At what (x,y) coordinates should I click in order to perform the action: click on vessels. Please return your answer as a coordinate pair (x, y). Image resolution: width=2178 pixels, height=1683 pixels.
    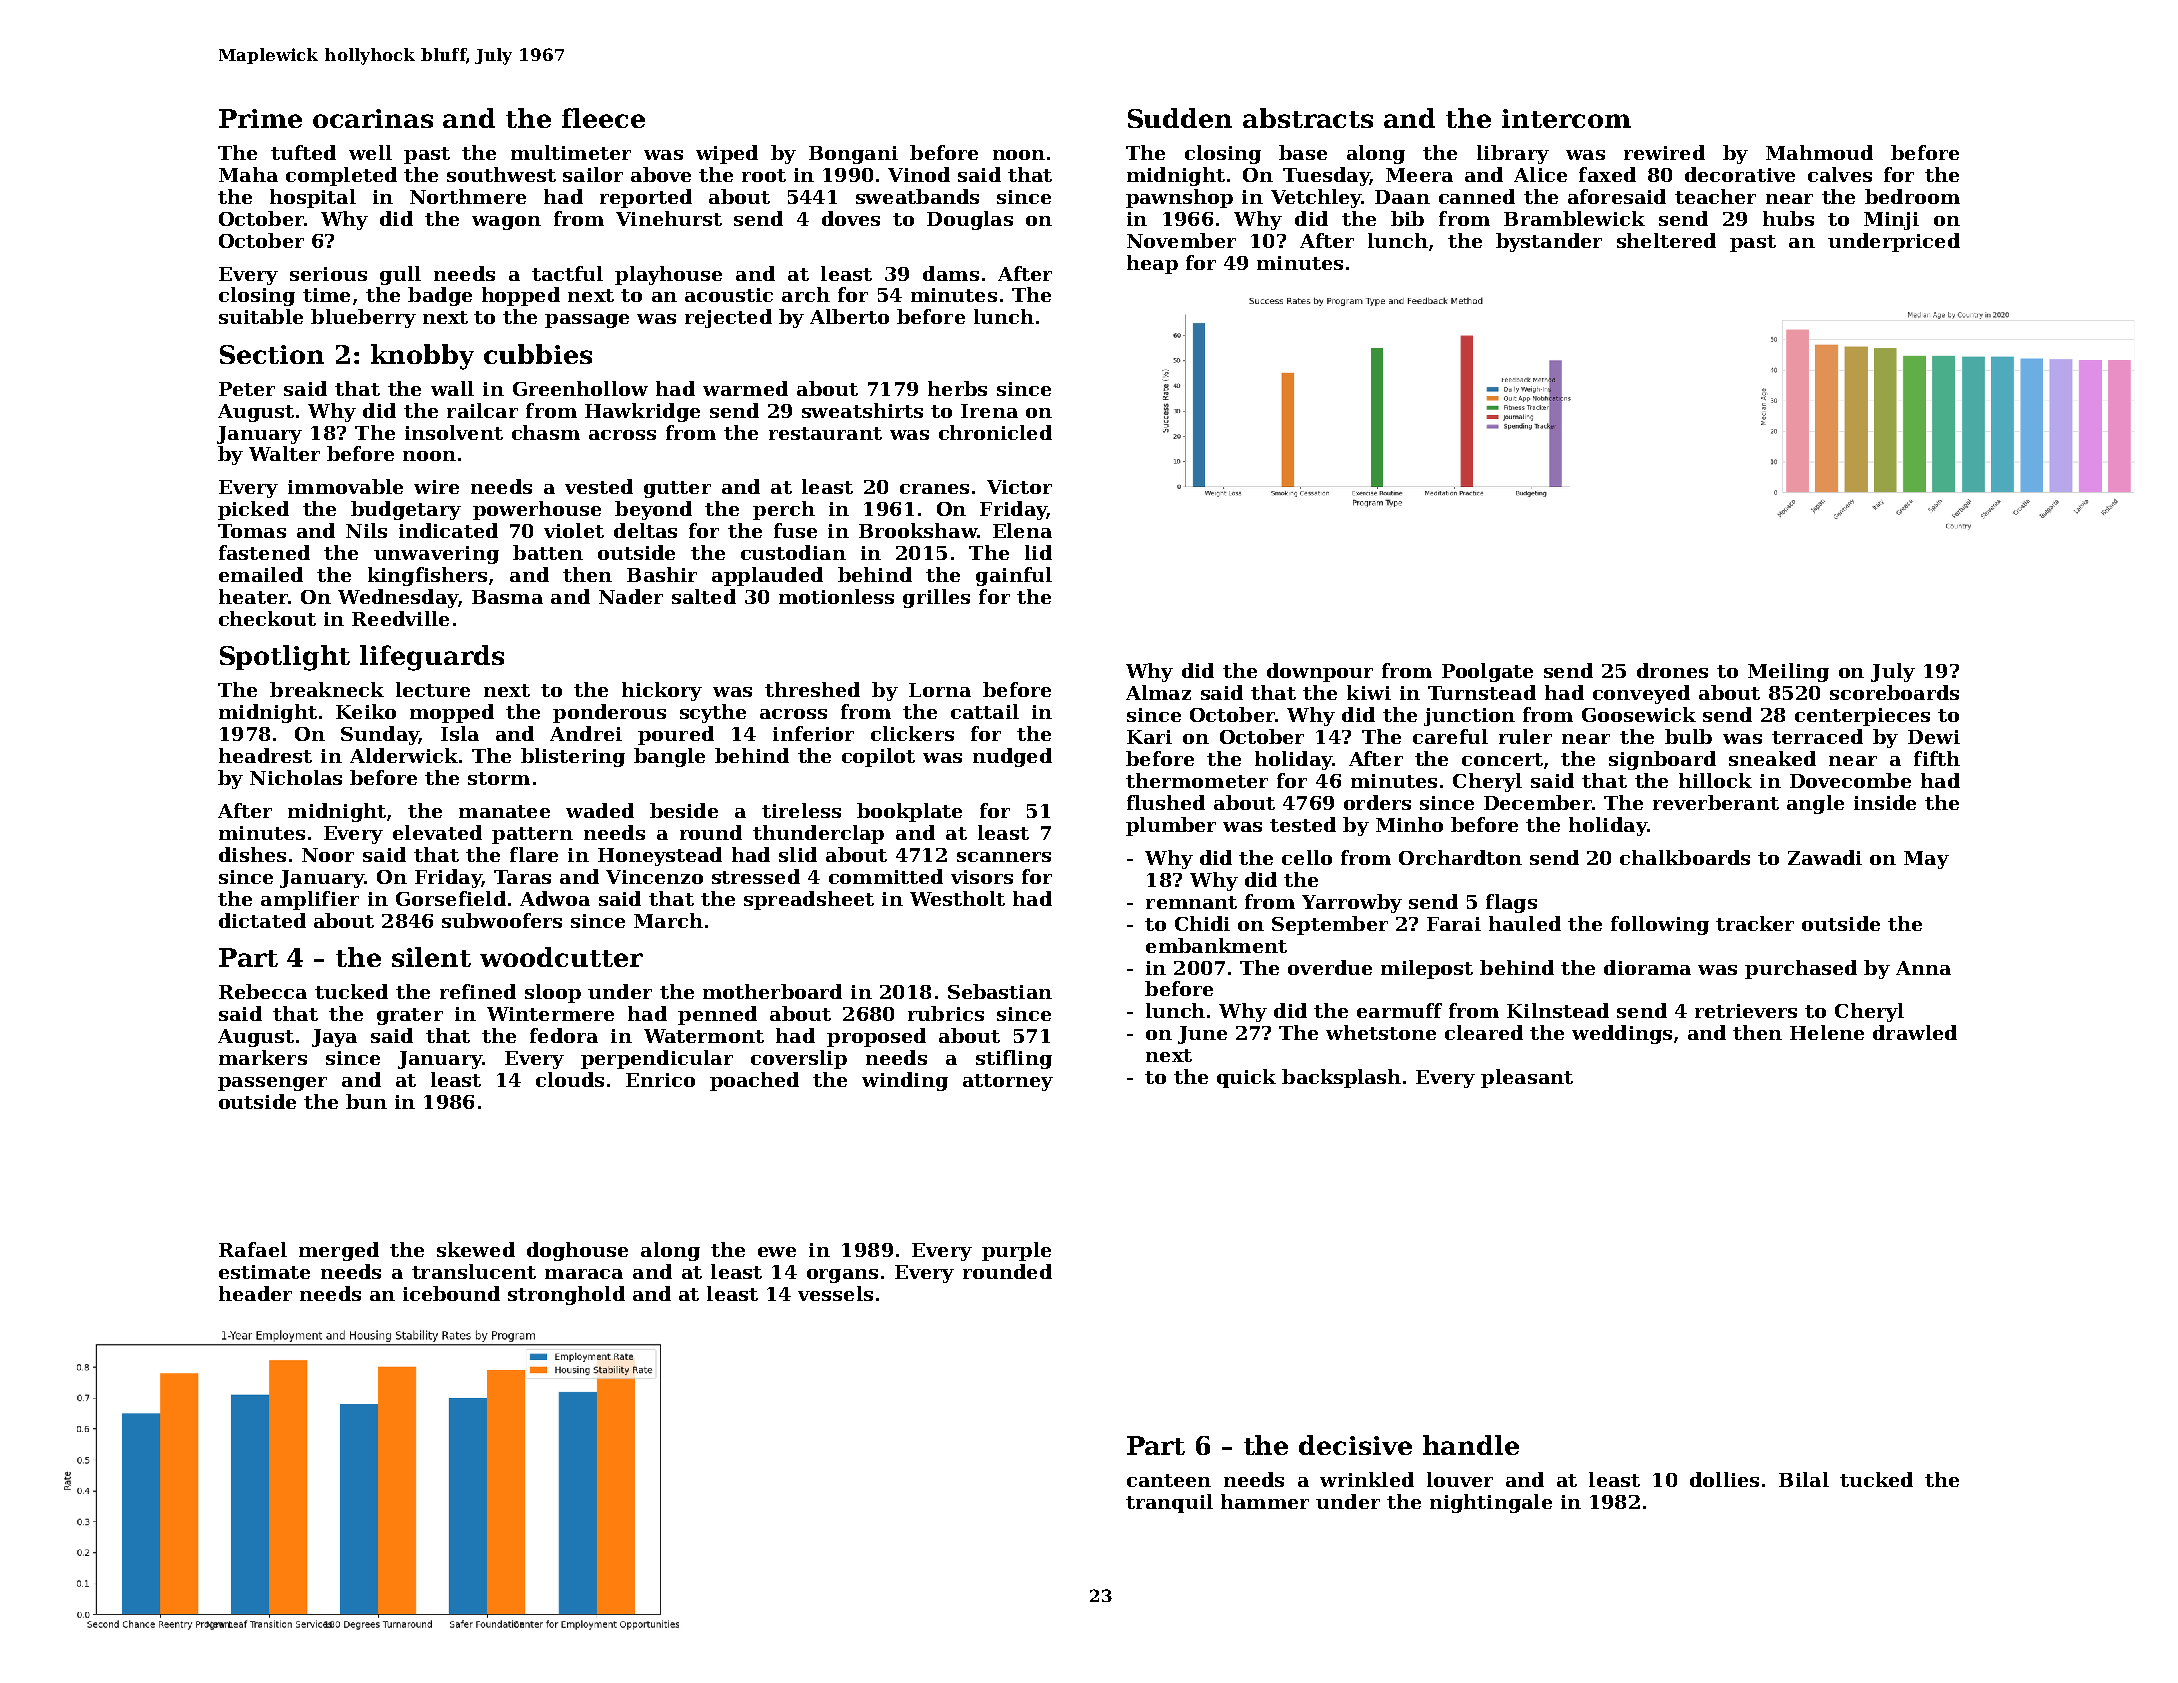
    Looking at the image, I should click on (835, 1293).
